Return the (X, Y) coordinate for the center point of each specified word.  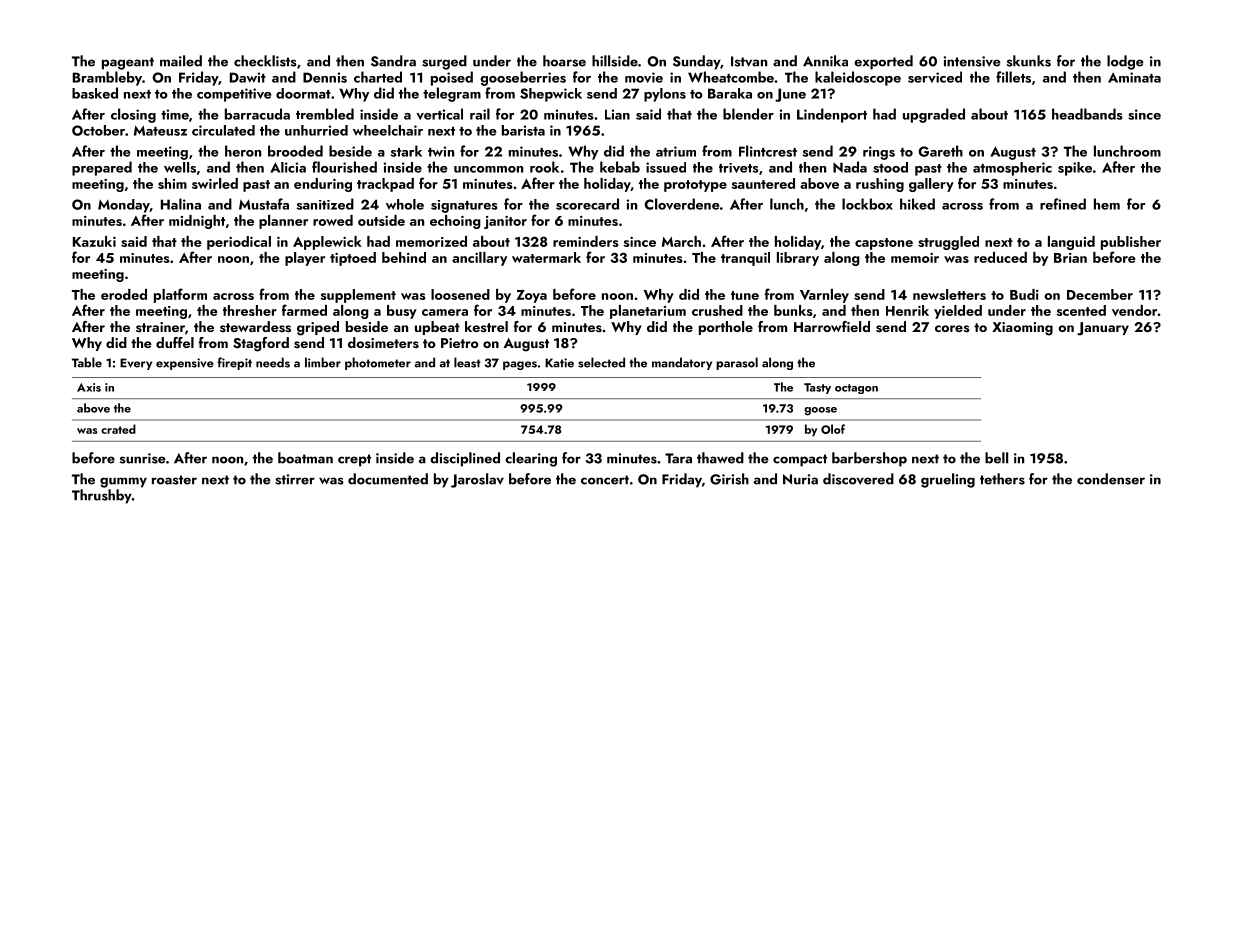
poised (452, 78)
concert (605, 480)
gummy (123, 482)
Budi (1024, 294)
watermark (546, 257)
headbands (1087, 114)
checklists (265, 61)
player (305, 259)
